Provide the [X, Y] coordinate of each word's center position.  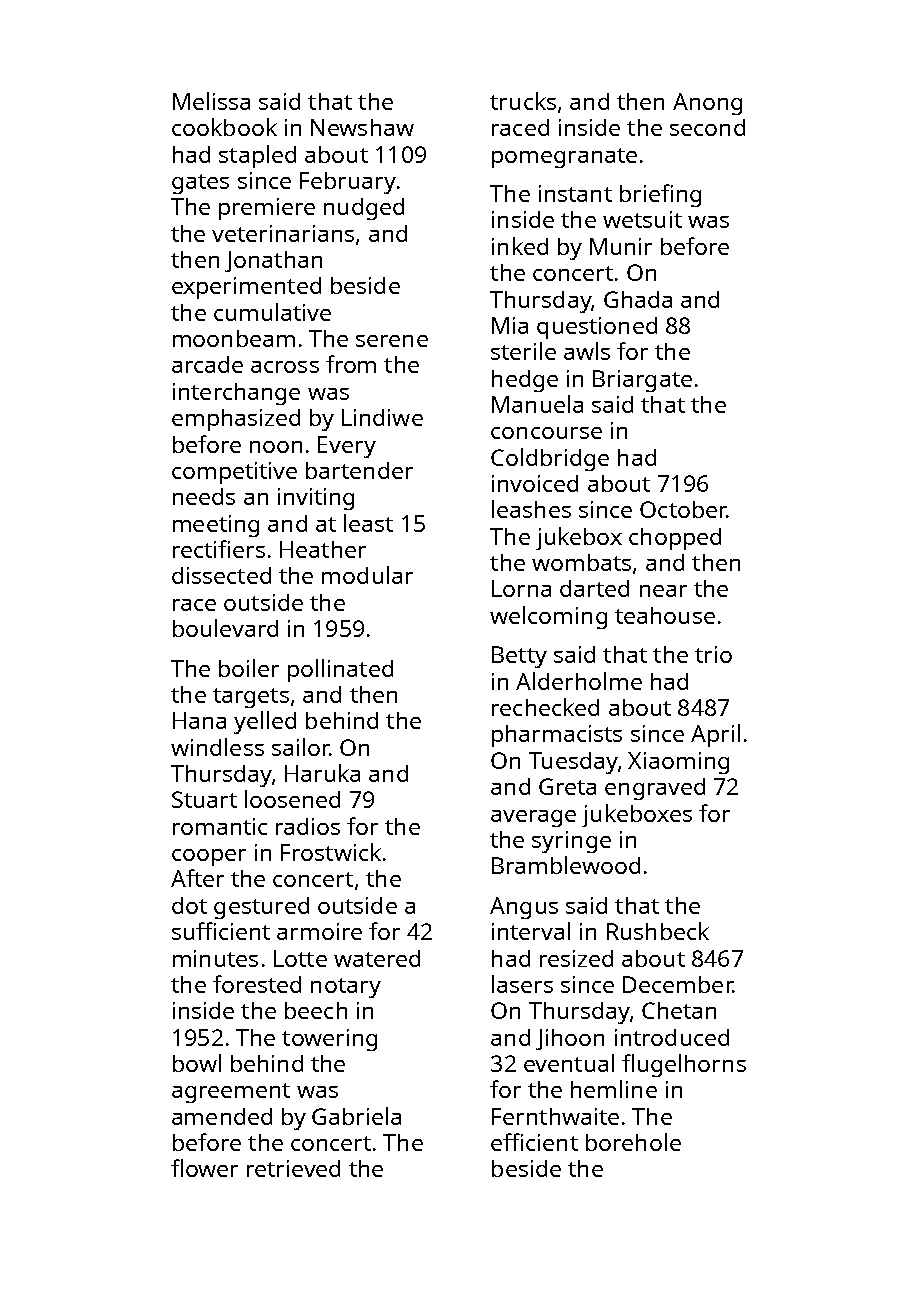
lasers [522, 984]
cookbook [224, 127]
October [683, 509]
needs [204, 496]
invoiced [535, 483]
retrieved [293, 1168]
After [197, 878]
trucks [523, 101]
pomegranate [564, 158]
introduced [672, 1037]
